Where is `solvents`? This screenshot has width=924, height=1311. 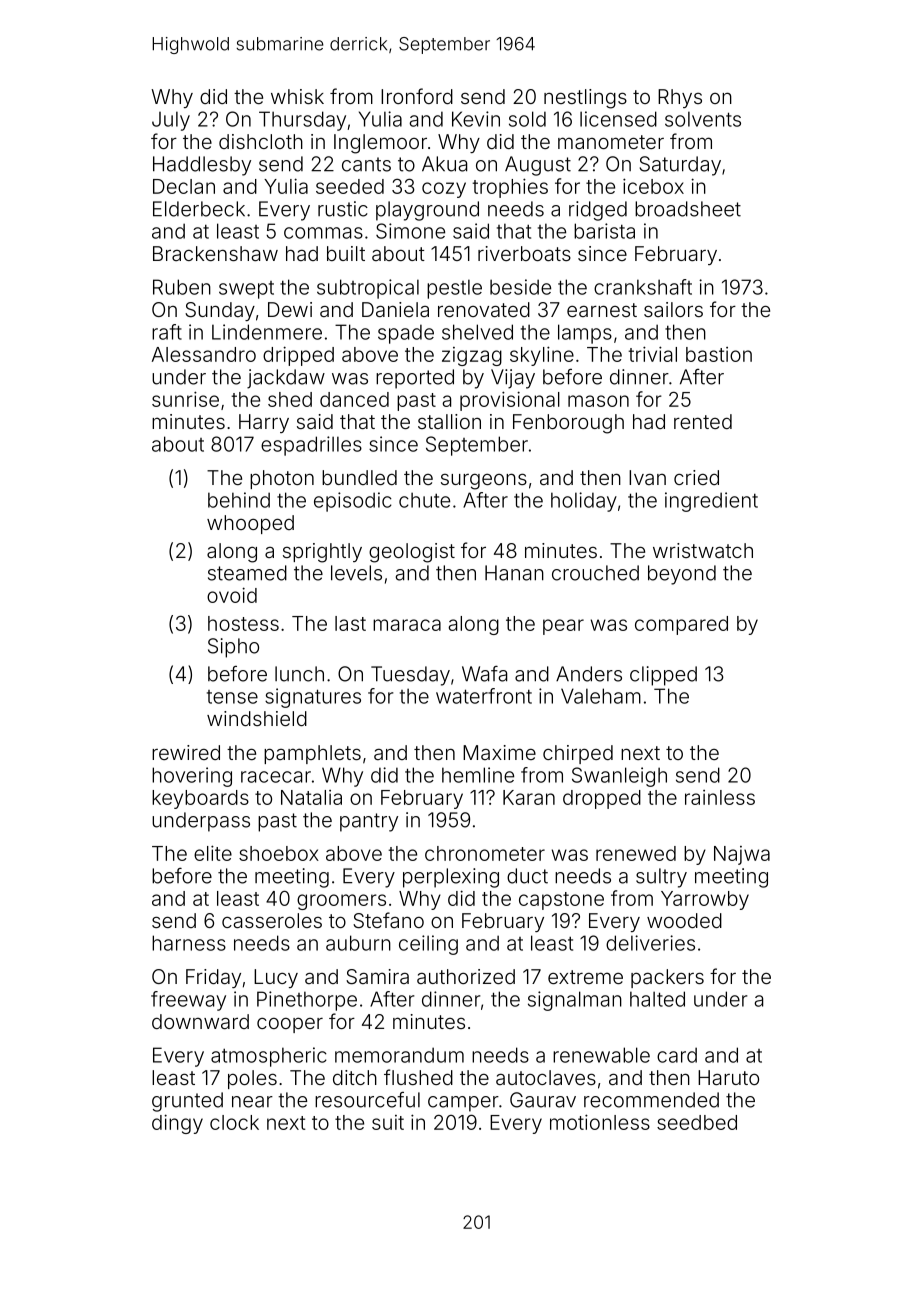
solvents is located at coordinates (703, 119).
